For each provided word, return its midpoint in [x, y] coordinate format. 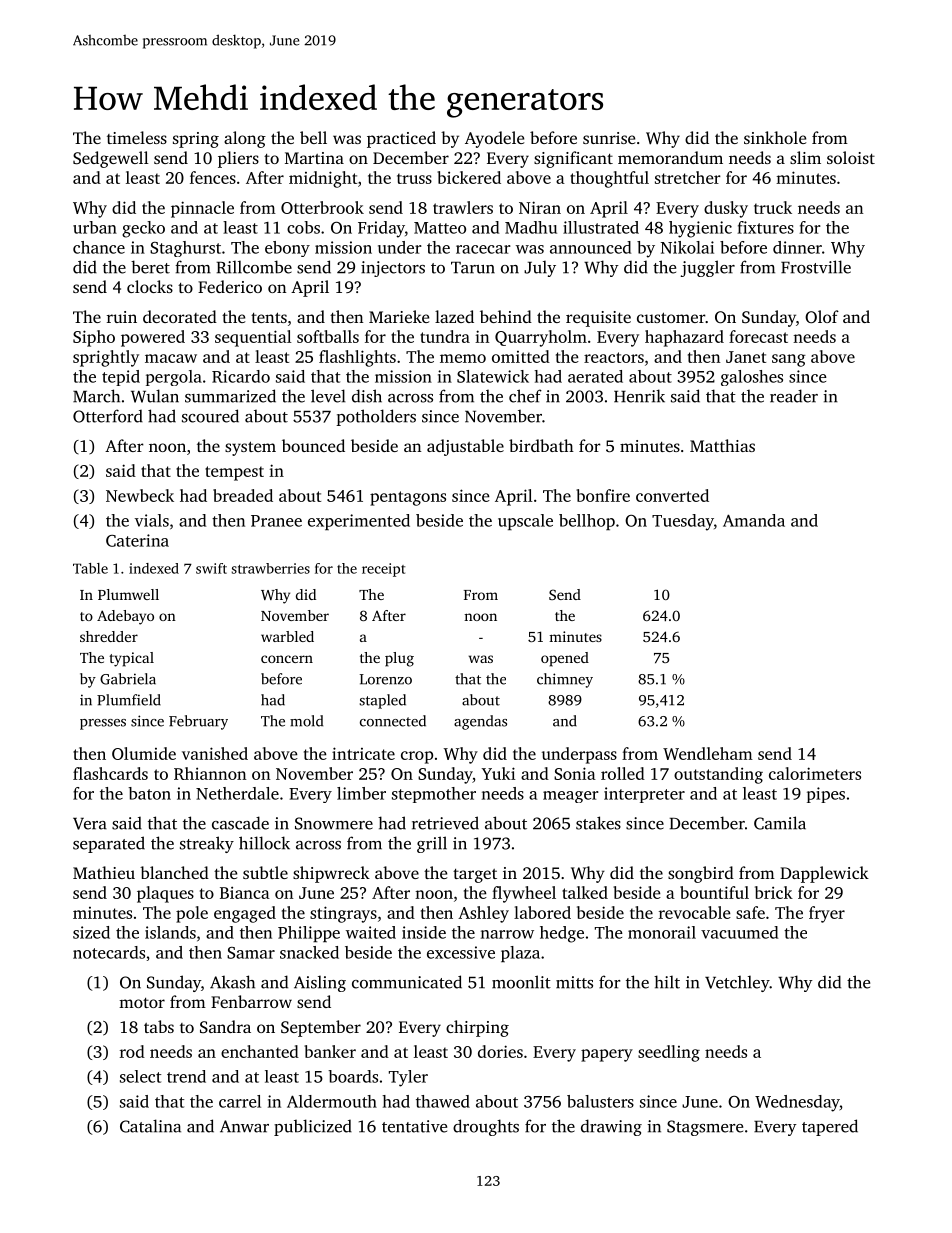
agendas [480, 722]
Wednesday [797, 1103]
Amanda [754, 520]
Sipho [94, 338]
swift [211, 568]
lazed [454, 316]
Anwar [244, 1126]
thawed [443, 1101]
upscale [525, 522]
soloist [851, 157]
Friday [381, 229]
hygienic [700, 229]
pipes [826, 795]
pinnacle [202, 209]
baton [149, 793]
